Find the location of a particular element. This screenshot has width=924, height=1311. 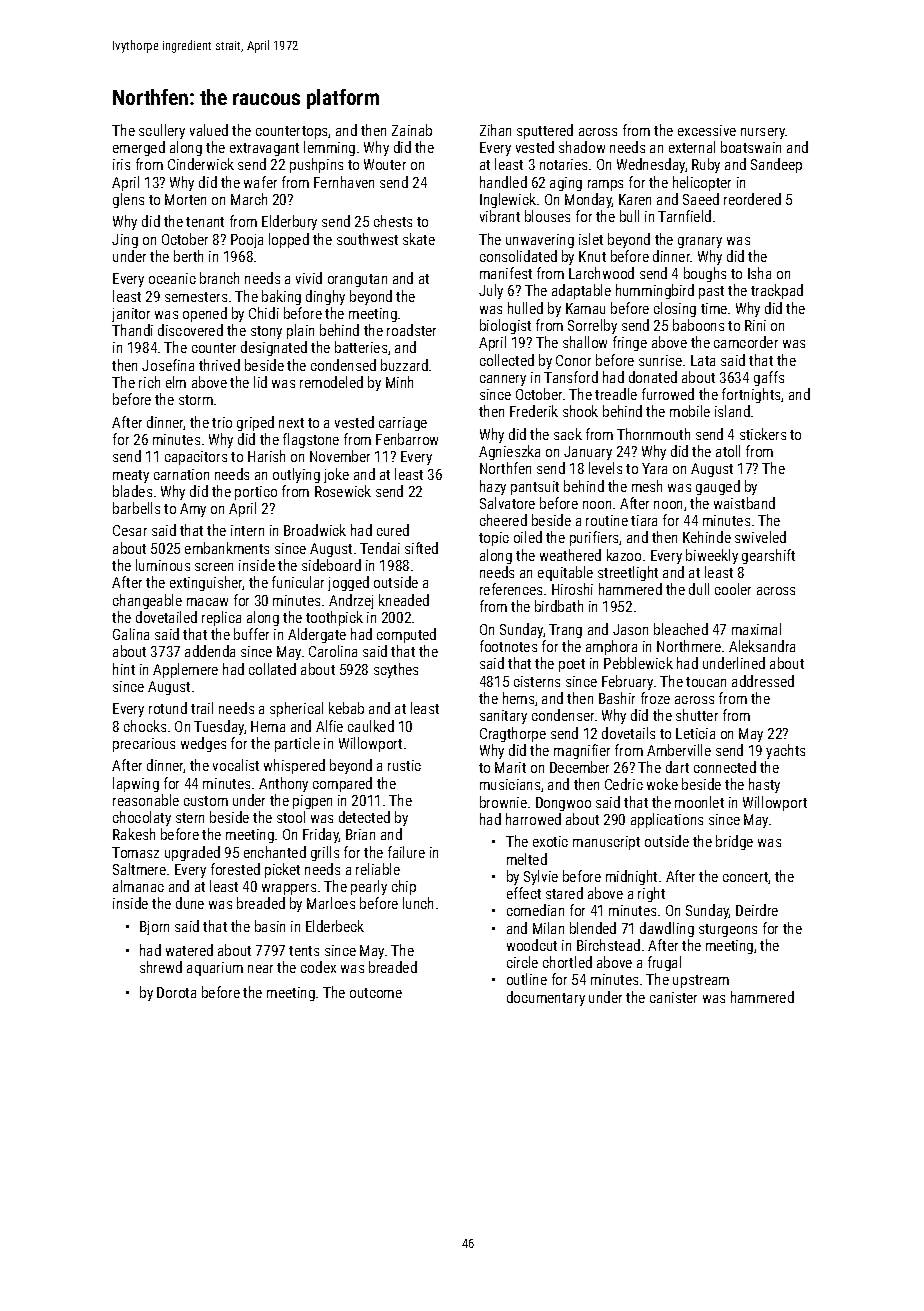

stickers is located at coordinates (763, 434).
